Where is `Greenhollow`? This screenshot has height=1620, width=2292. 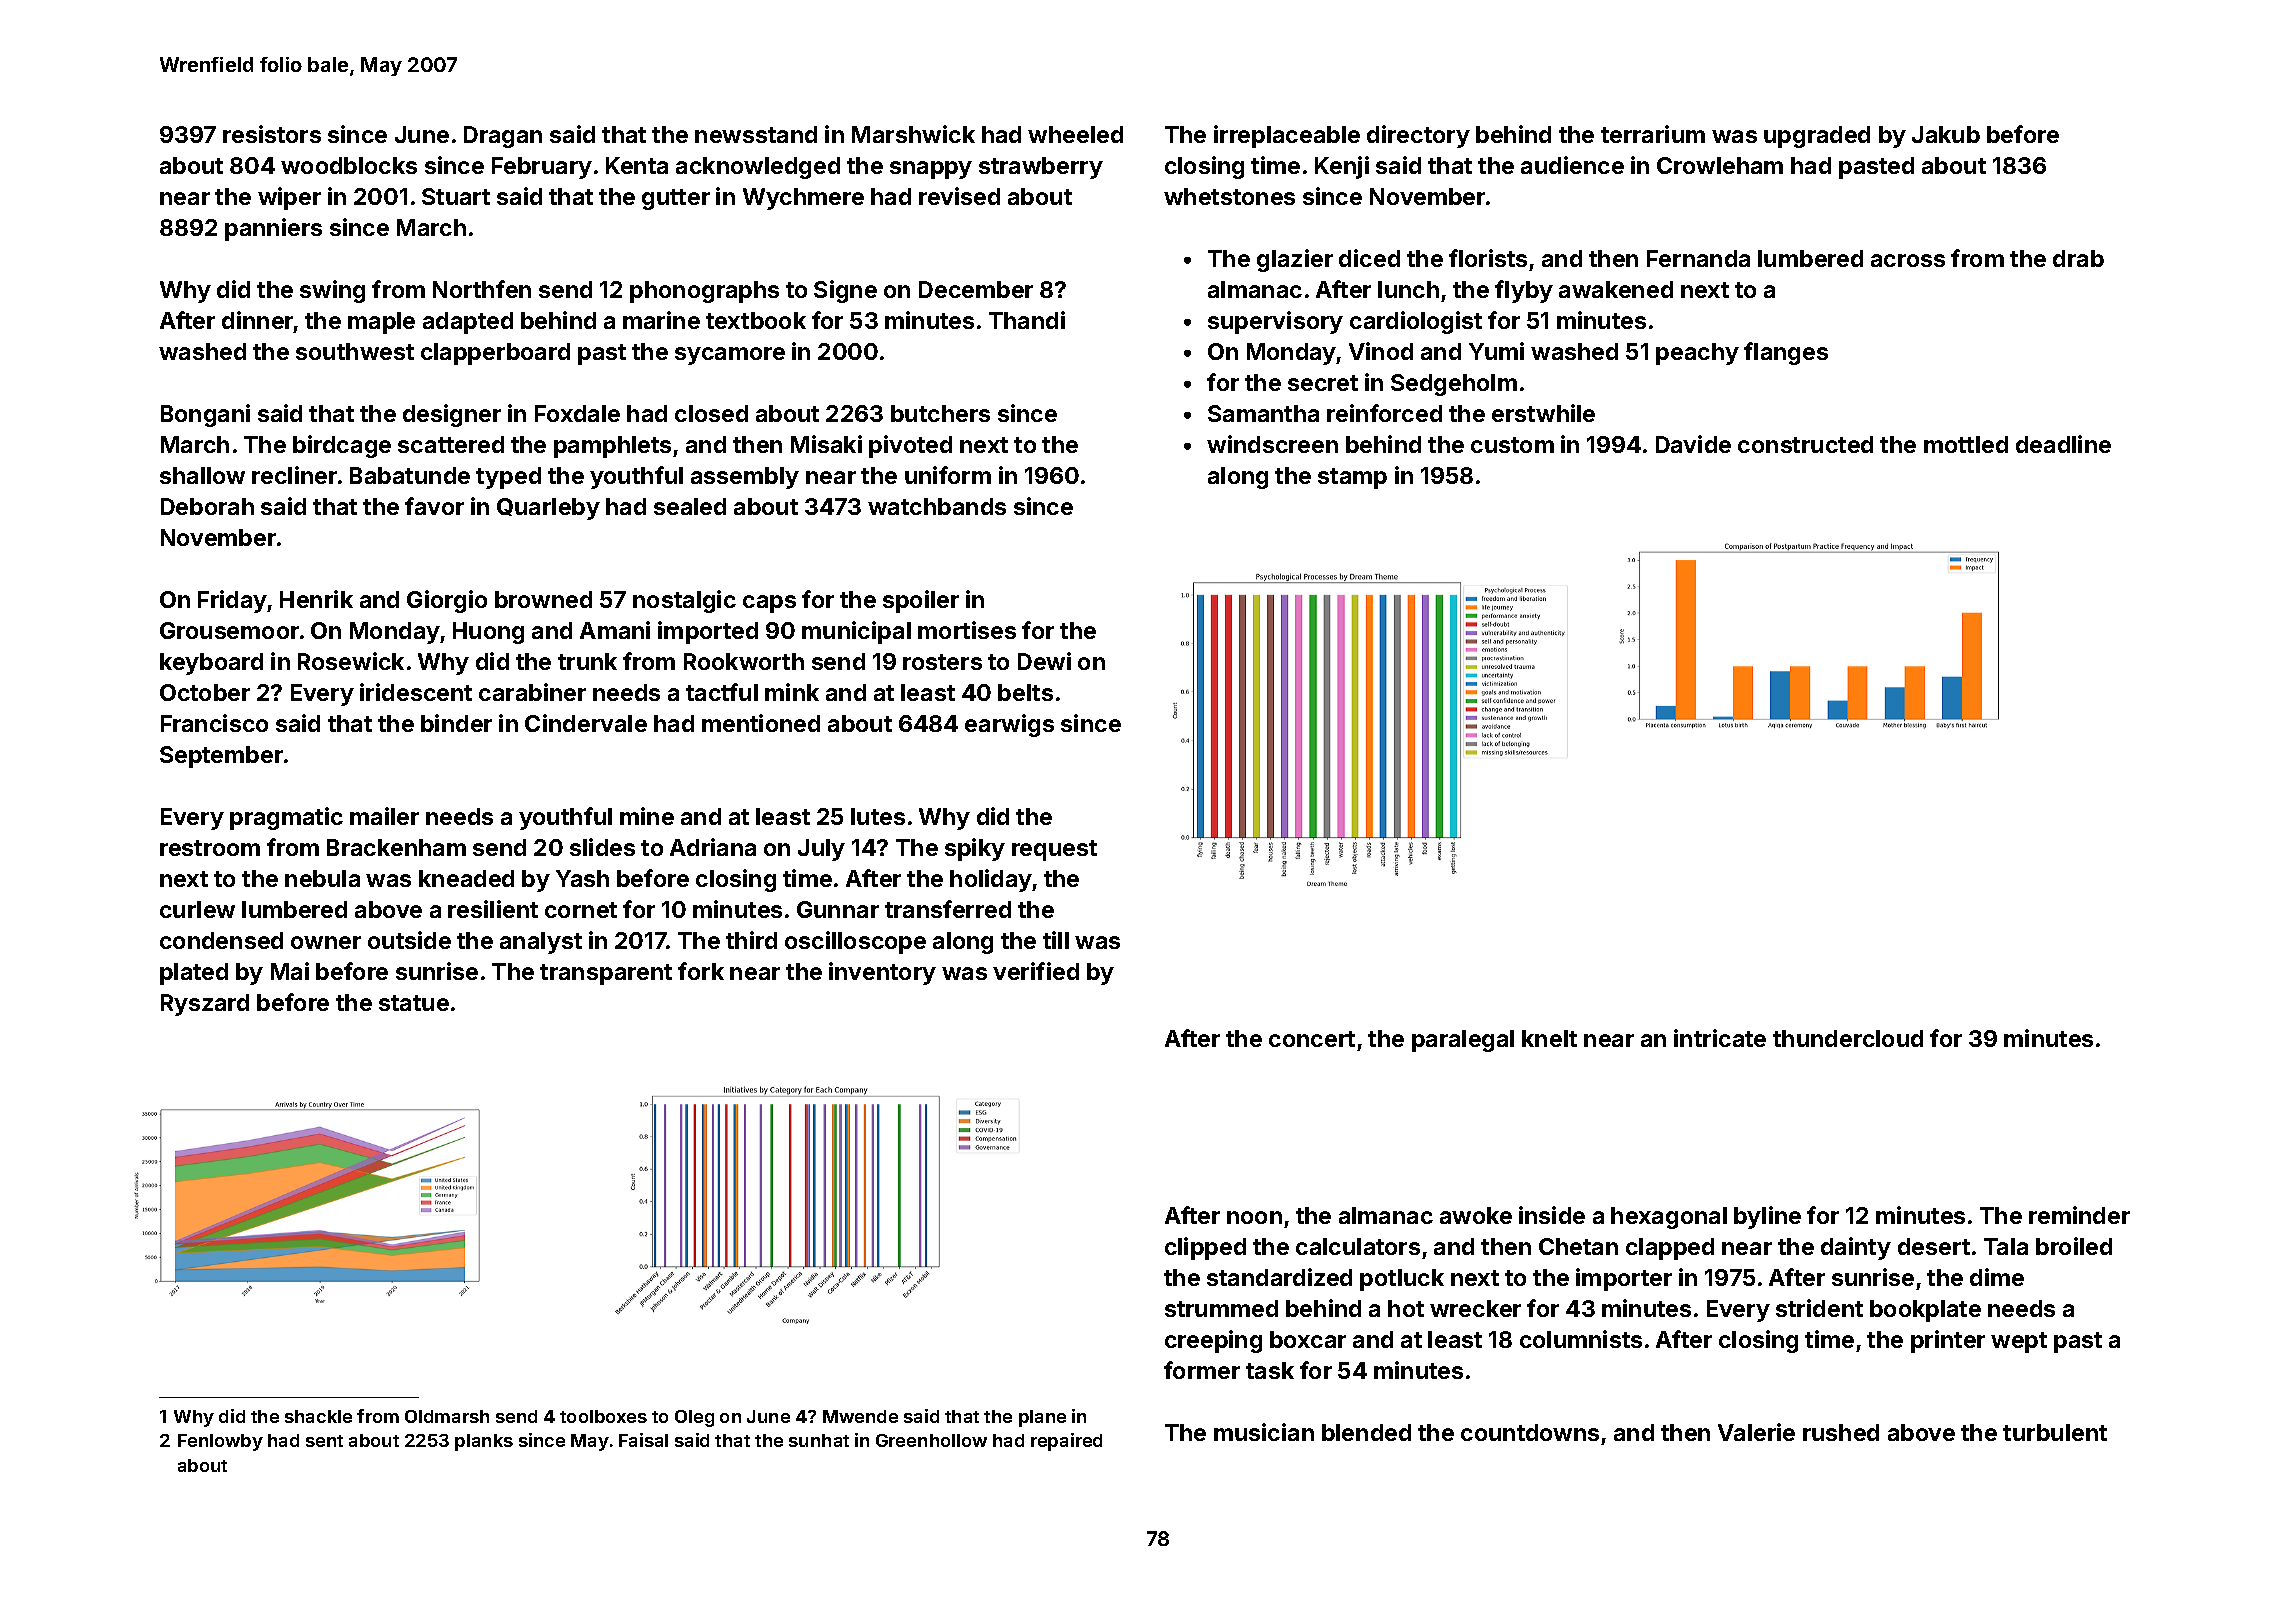 Greenhollow is located at coordinates (931, 1440).
